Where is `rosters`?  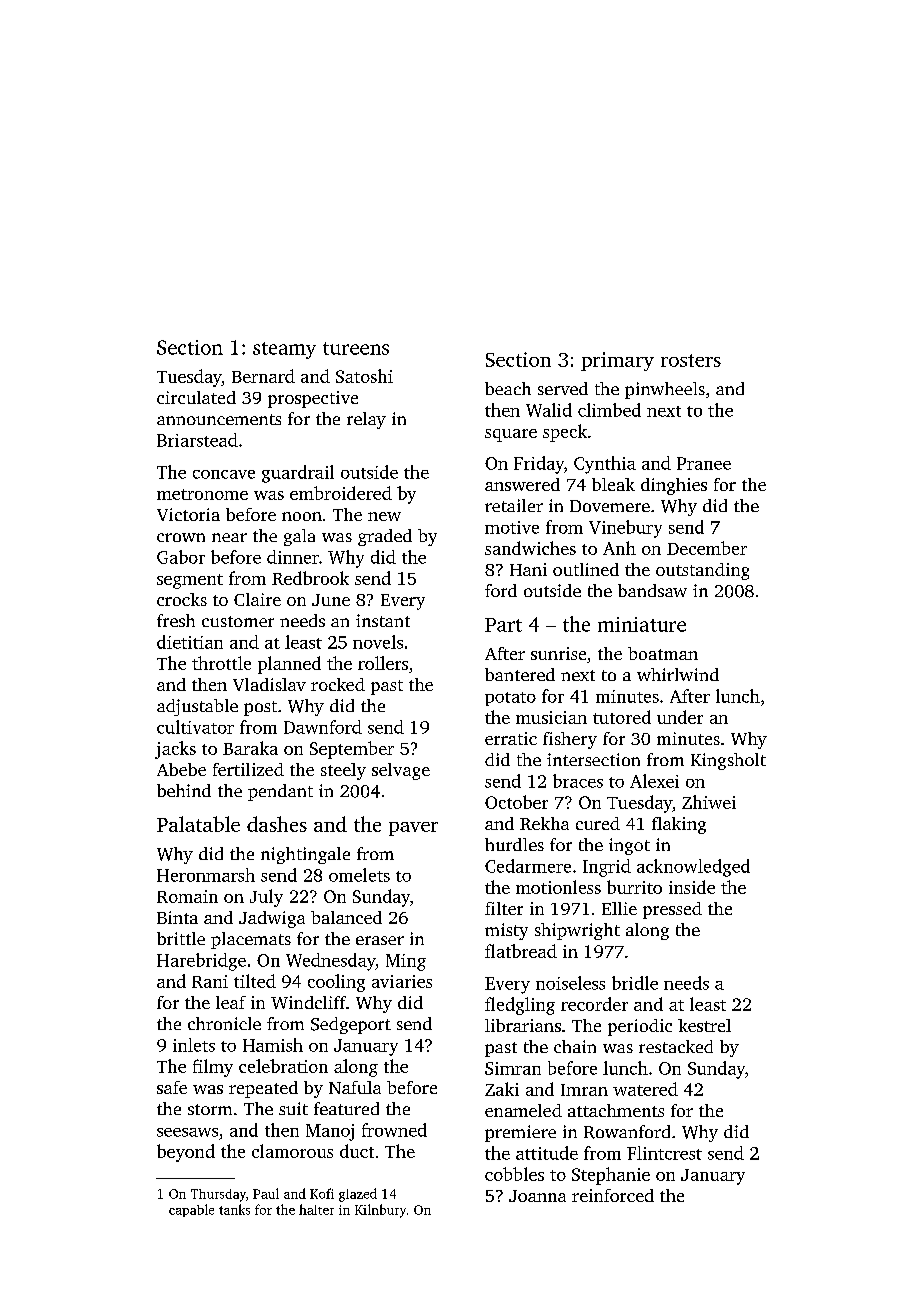 rosters is located at coordinates (691, 360).
